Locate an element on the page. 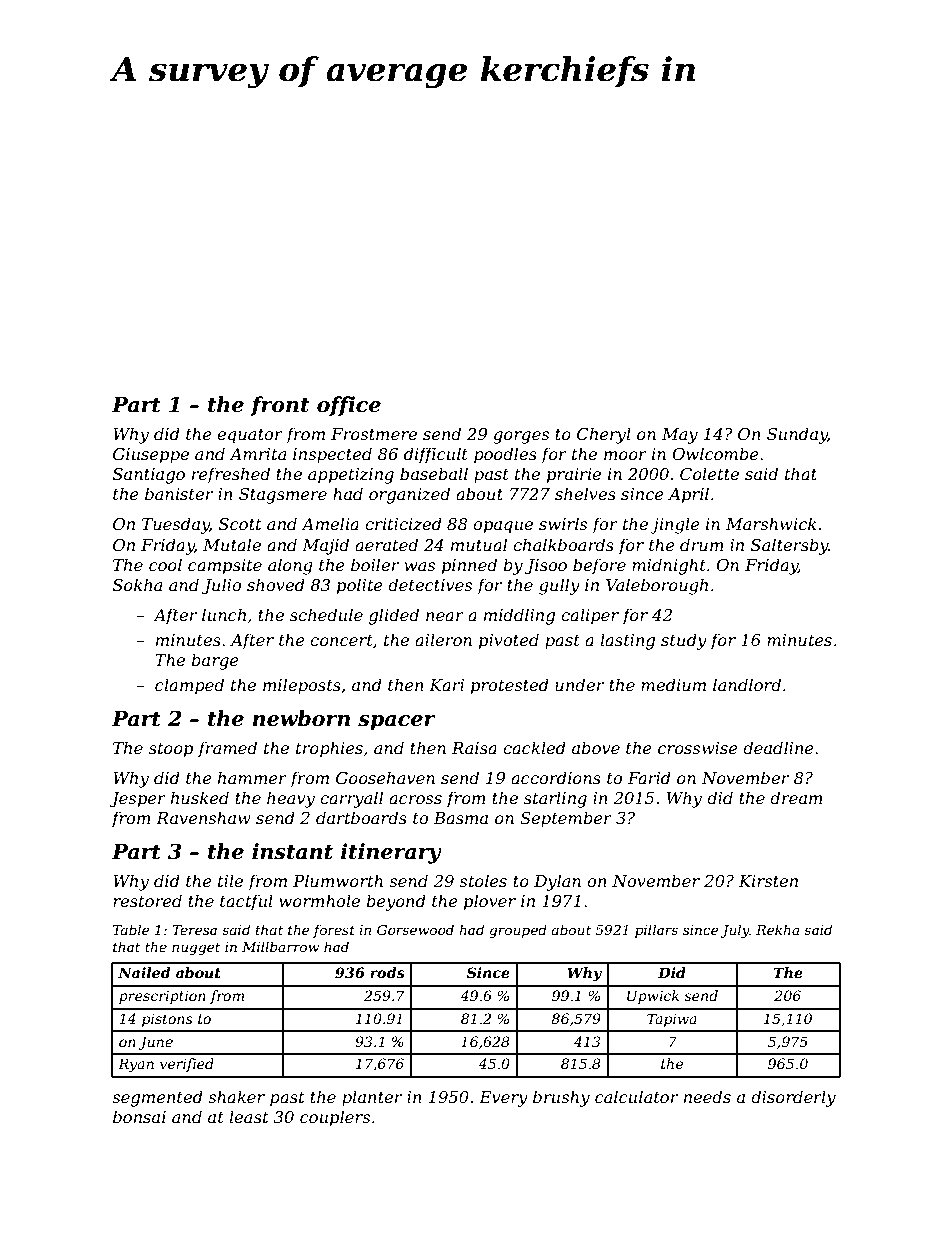 This page has height=1233, width=952. Mutale is located at coordinates (232, 544).
